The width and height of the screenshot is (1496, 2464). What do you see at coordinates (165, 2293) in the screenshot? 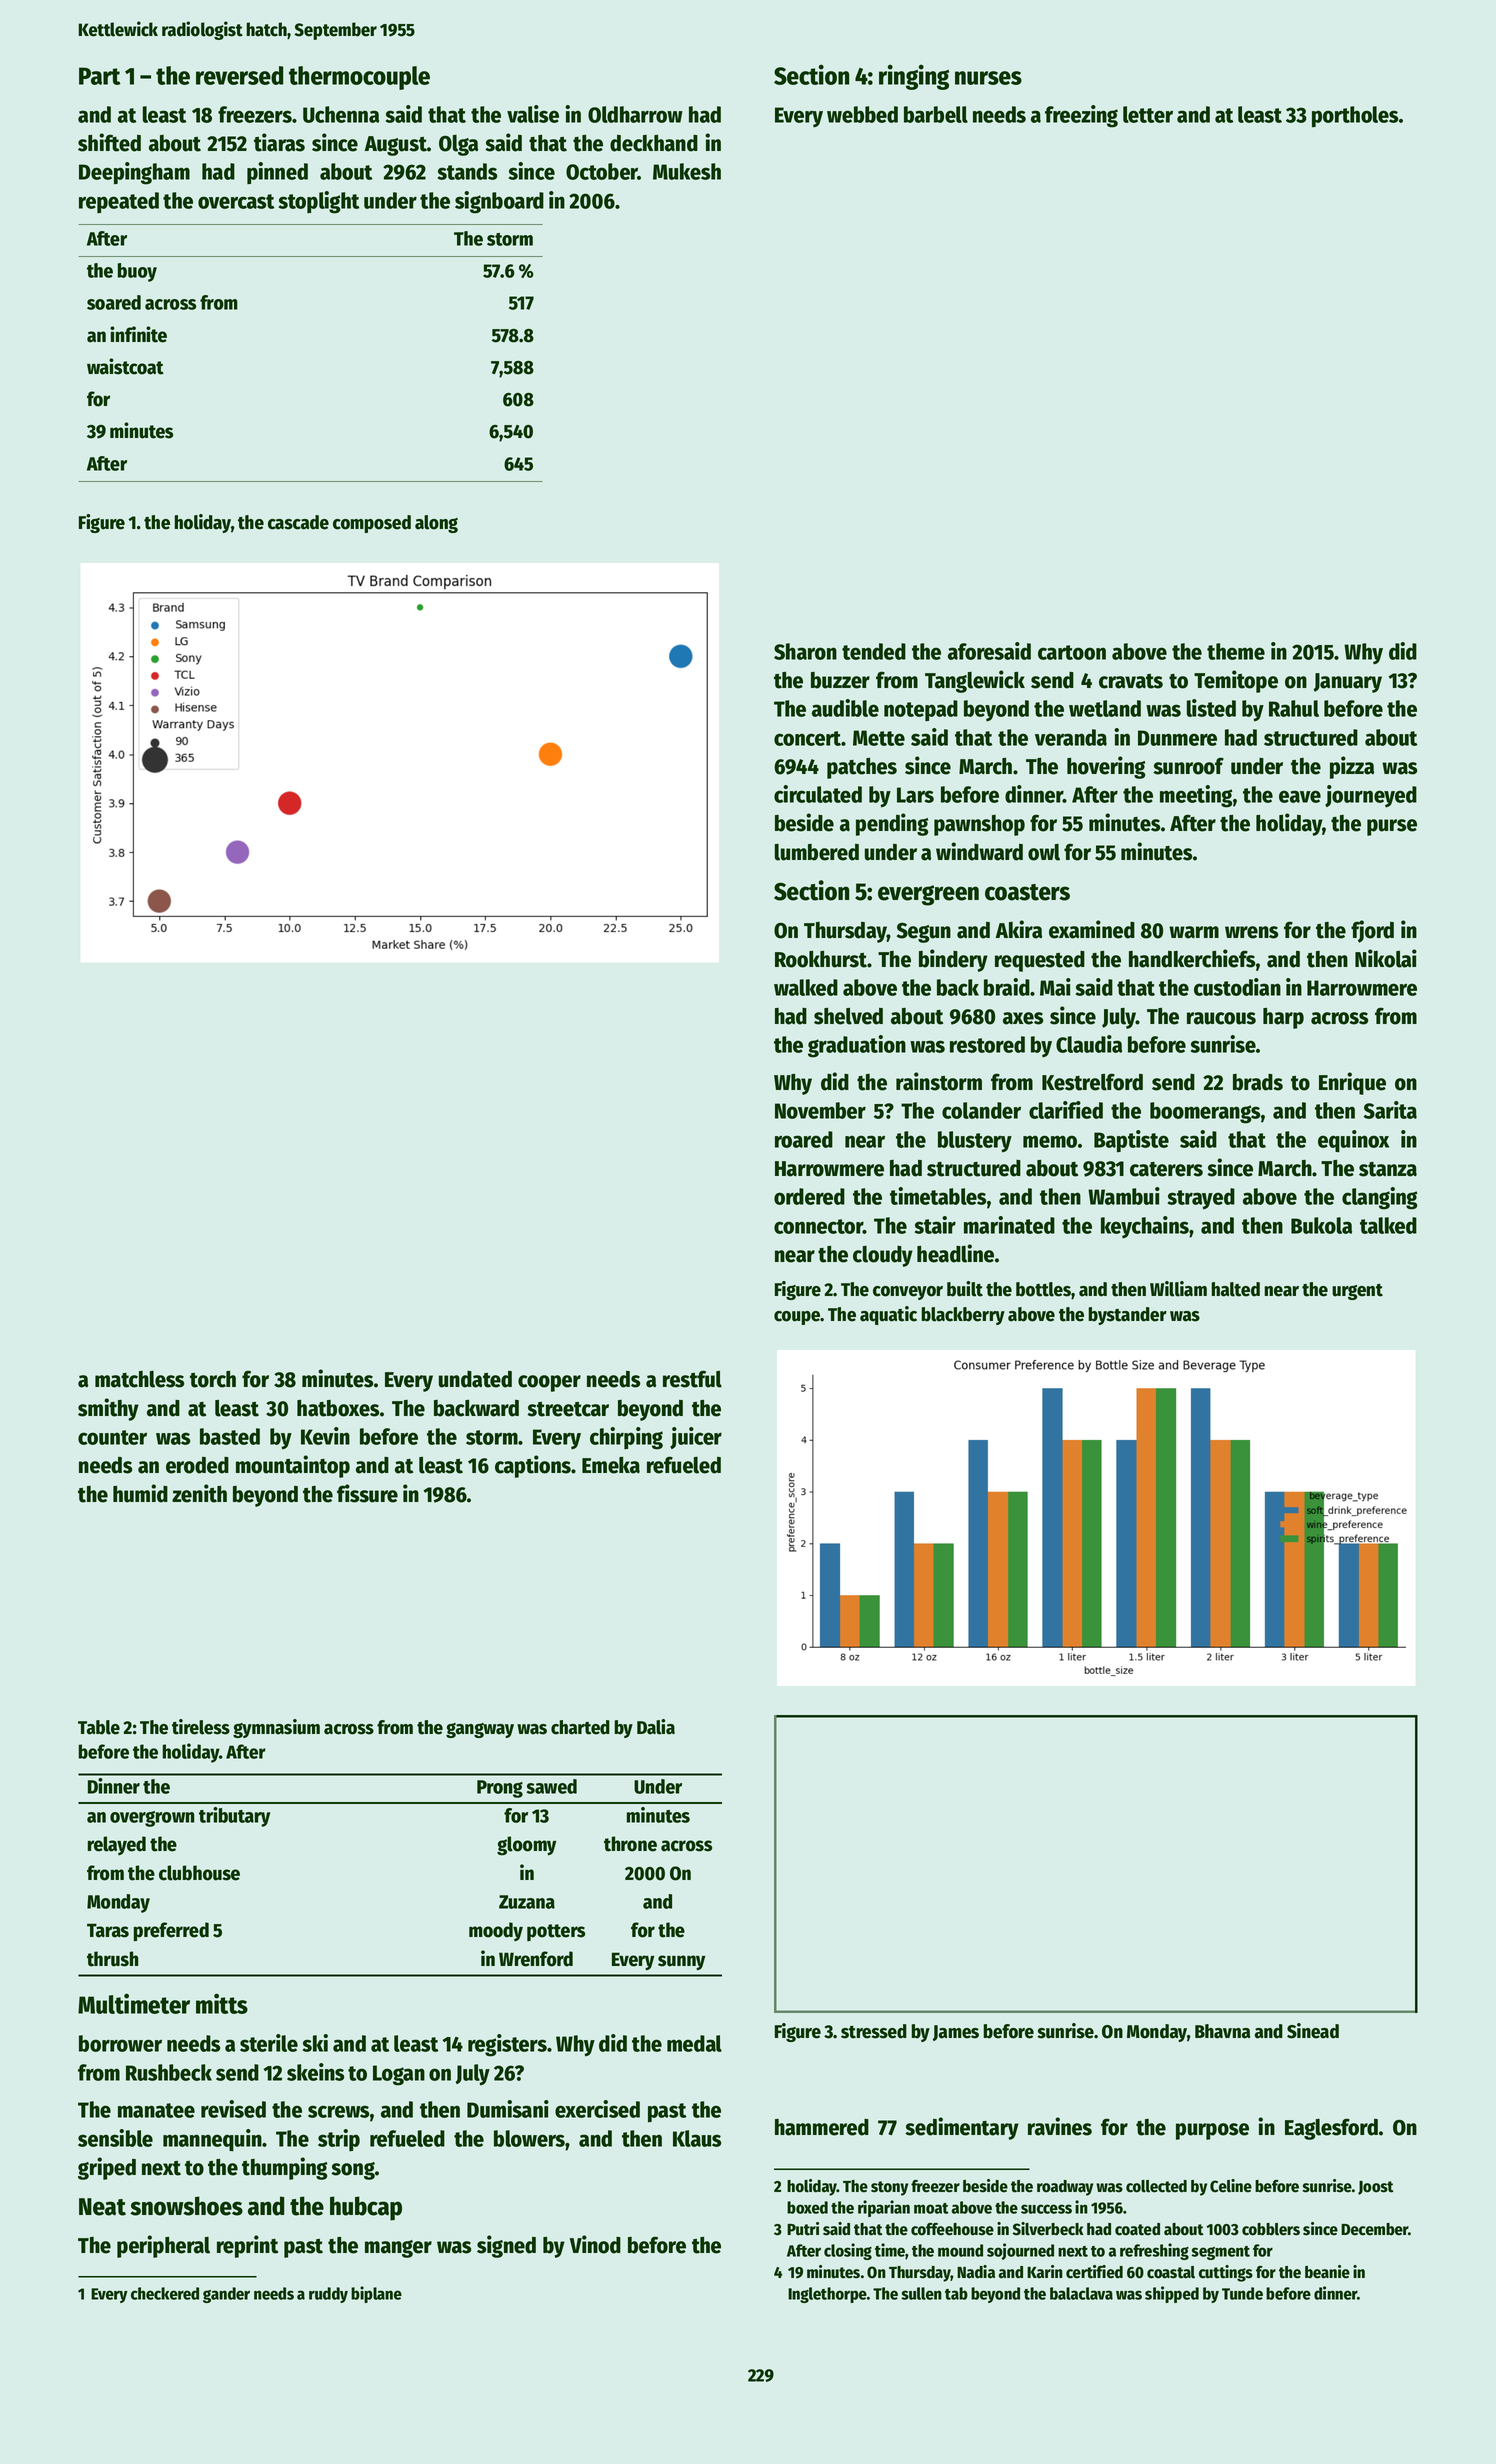
I see `checkered` at bounding box center [165, 2293].
